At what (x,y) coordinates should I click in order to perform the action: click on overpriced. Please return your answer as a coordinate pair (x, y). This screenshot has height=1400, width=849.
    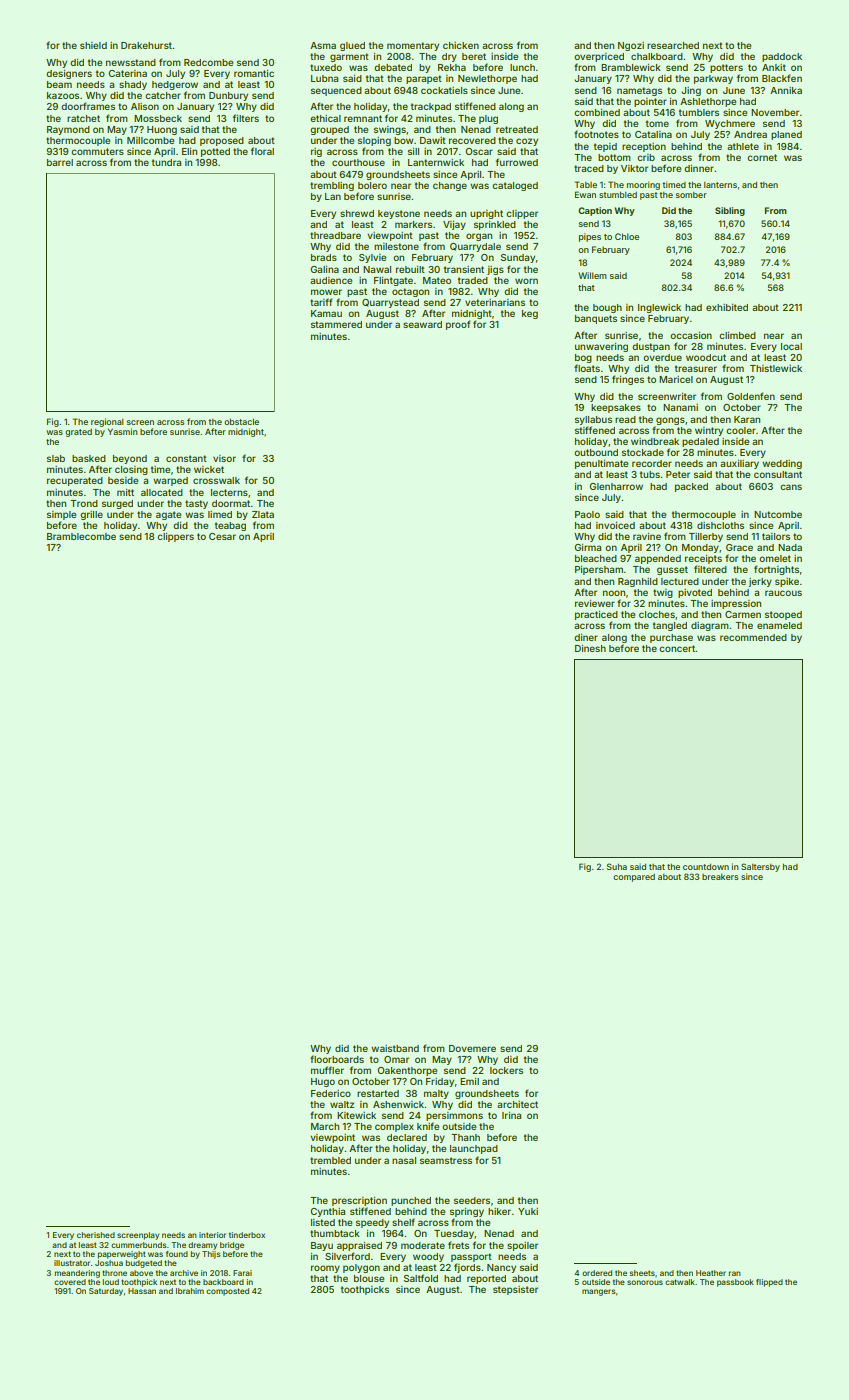
    Looking at the image, I should click on (599, 57).
